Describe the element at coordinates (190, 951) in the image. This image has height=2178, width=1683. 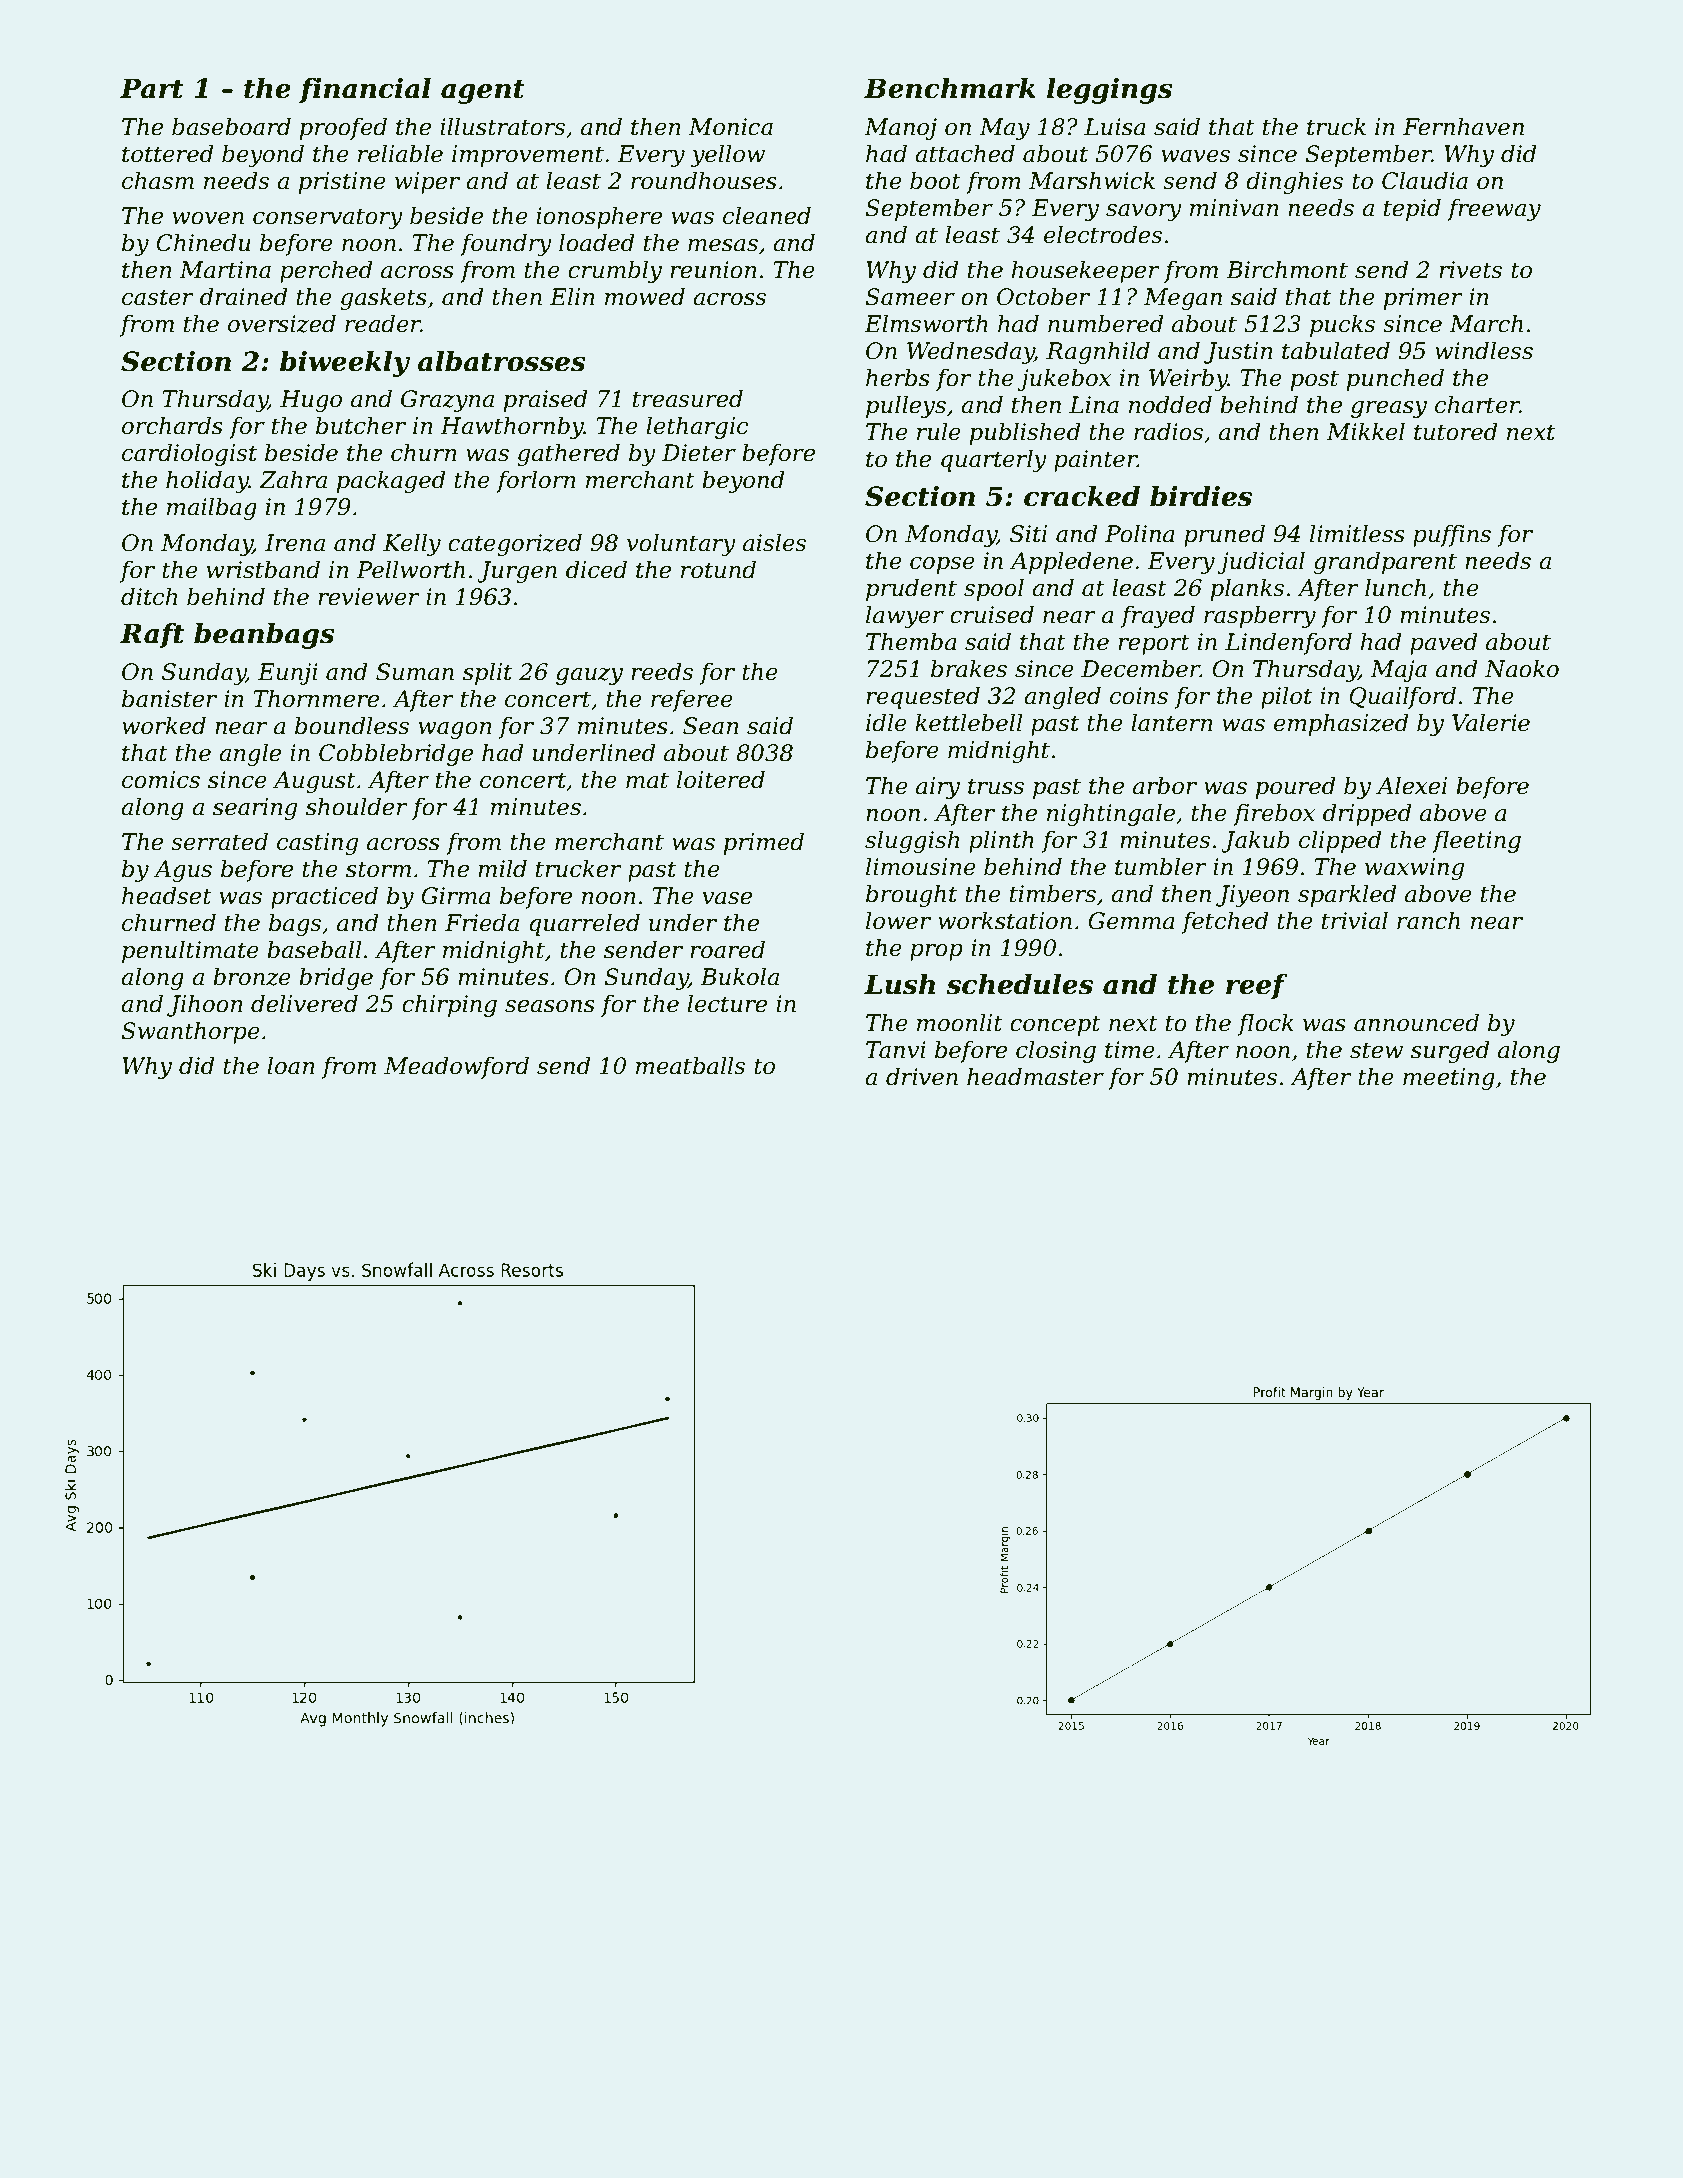
I see `penultimate` at that location.
